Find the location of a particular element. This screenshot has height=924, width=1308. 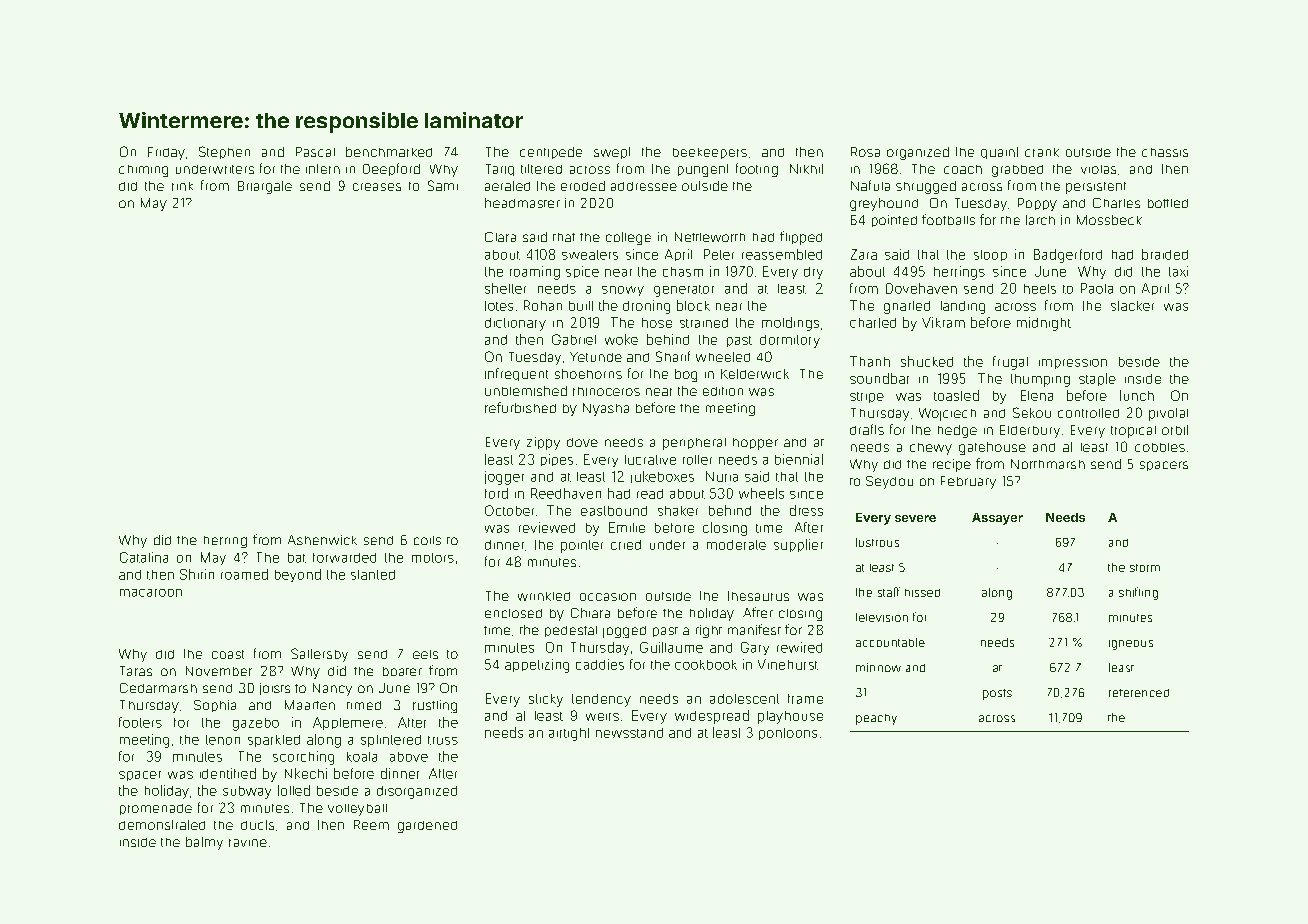

jogger is located at coordinates (504, 478).
